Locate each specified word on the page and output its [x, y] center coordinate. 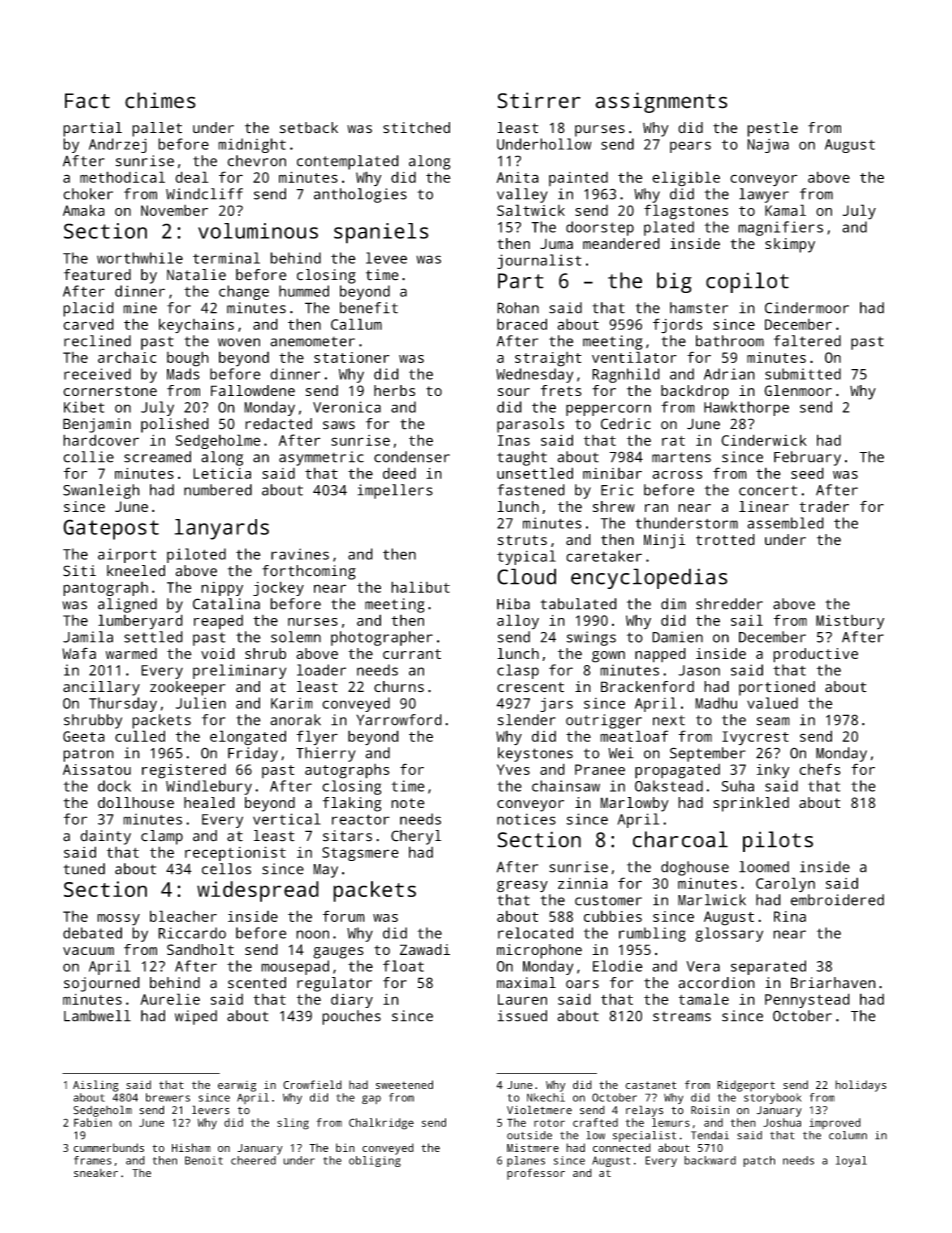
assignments [661, 102]
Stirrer [539, 100]
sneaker [96, 1173]
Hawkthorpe [746, 408]
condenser [412, 457]
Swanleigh [101, 491]
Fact [87, 101]
